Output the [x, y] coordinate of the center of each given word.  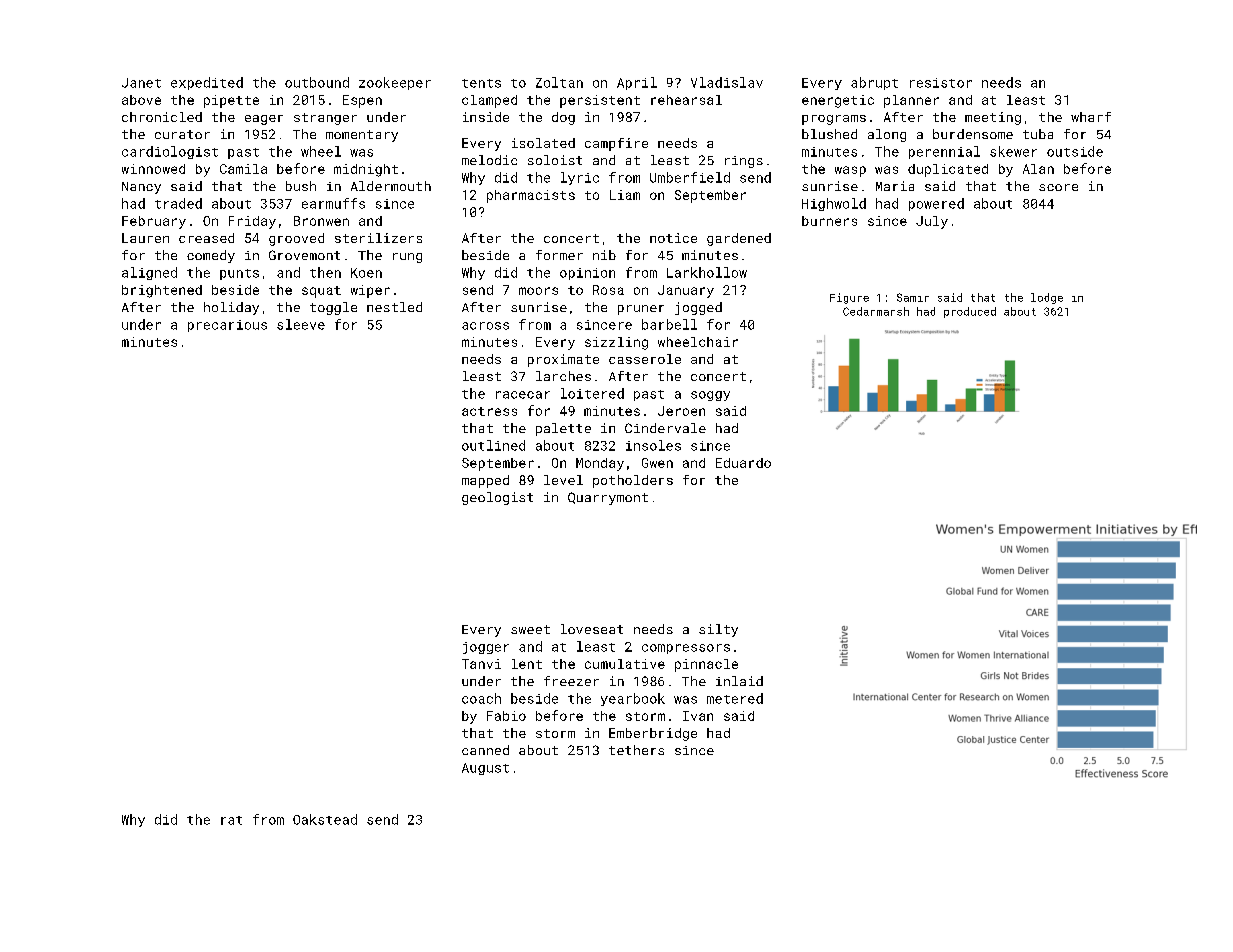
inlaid [739, 681]
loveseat [592, 629]
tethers [636, 750]
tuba [1038, 134]
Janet [141, 83]
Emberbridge [653, 734]
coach [481, 698]
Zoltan [559, 82]
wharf [1091, 117]
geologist [497, 498]
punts [239, 274]
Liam [625, 195]
